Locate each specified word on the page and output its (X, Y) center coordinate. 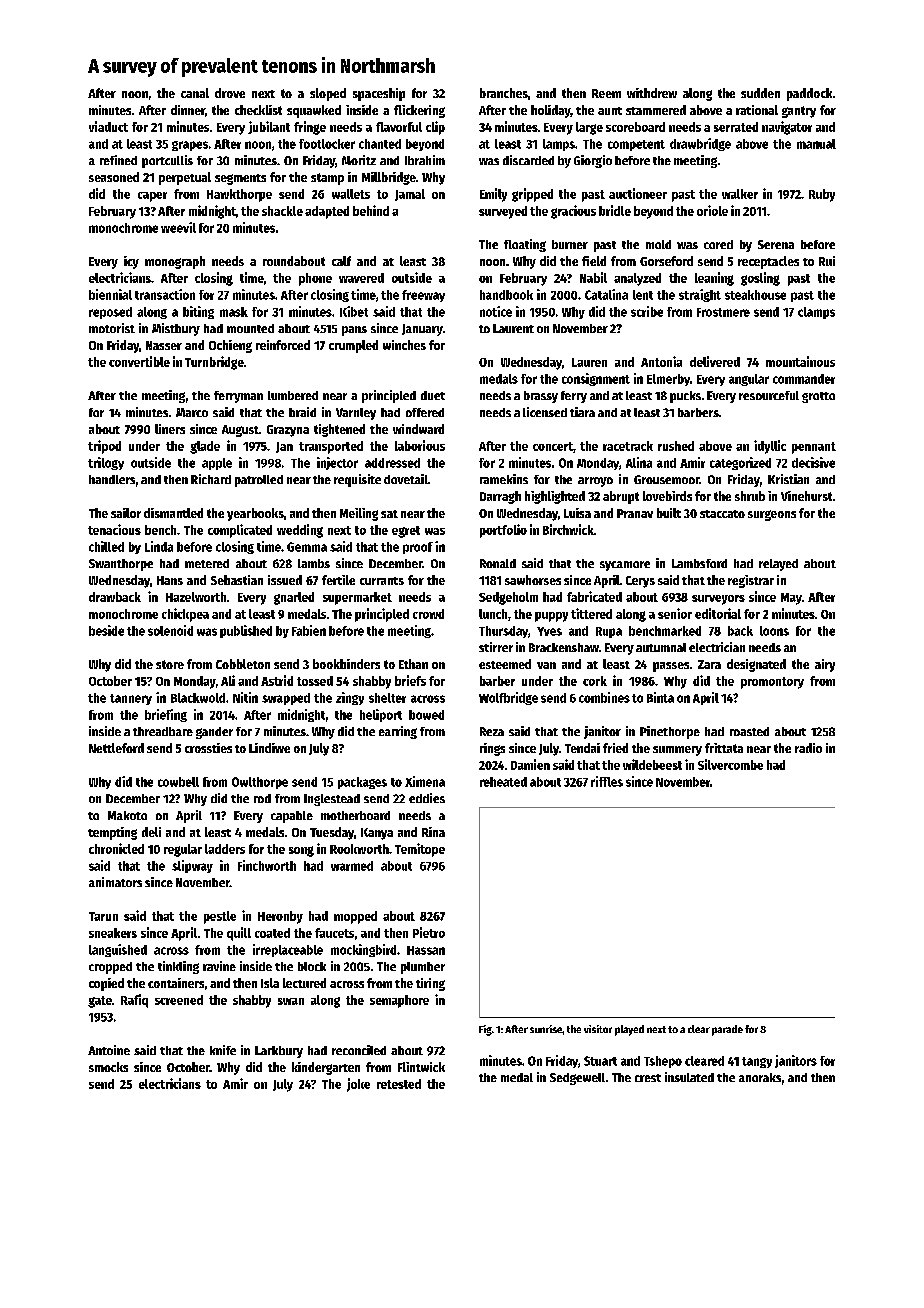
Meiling (359, 514)
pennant (814, 448)
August (240, 431)
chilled (106, 546)
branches (504, 93)
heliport (381, 715)
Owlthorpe (260, 783)
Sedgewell (577, 1079)
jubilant (269, 127)
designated (756, 665)
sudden (760, 93)
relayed (778, 565)
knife (223, 1050)
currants (382, 581)
